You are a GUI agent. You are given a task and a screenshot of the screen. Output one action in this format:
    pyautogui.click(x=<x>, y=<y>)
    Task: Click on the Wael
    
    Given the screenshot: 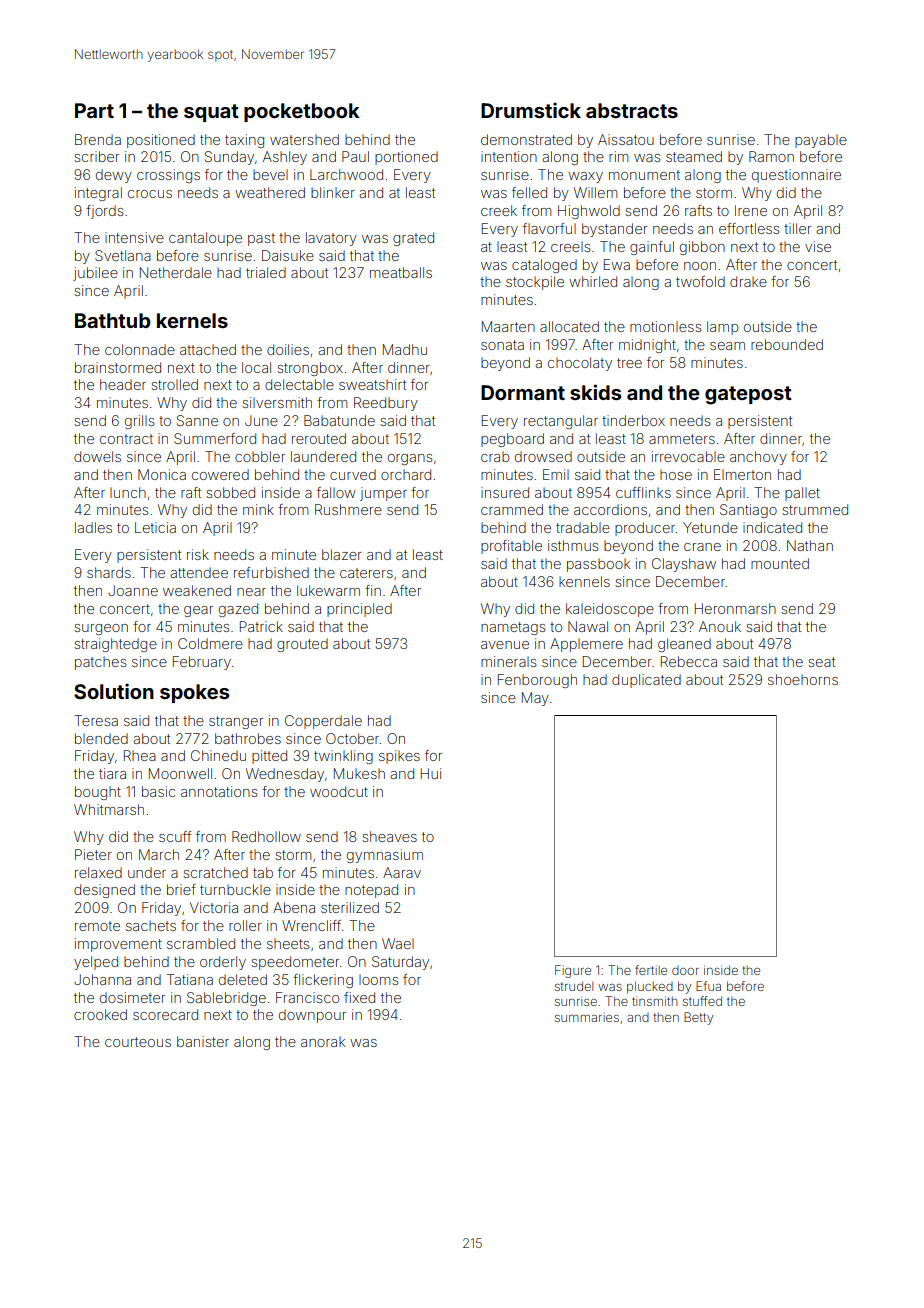 What is the action you would take?
    pyautogui.click(x=398, y=943)
